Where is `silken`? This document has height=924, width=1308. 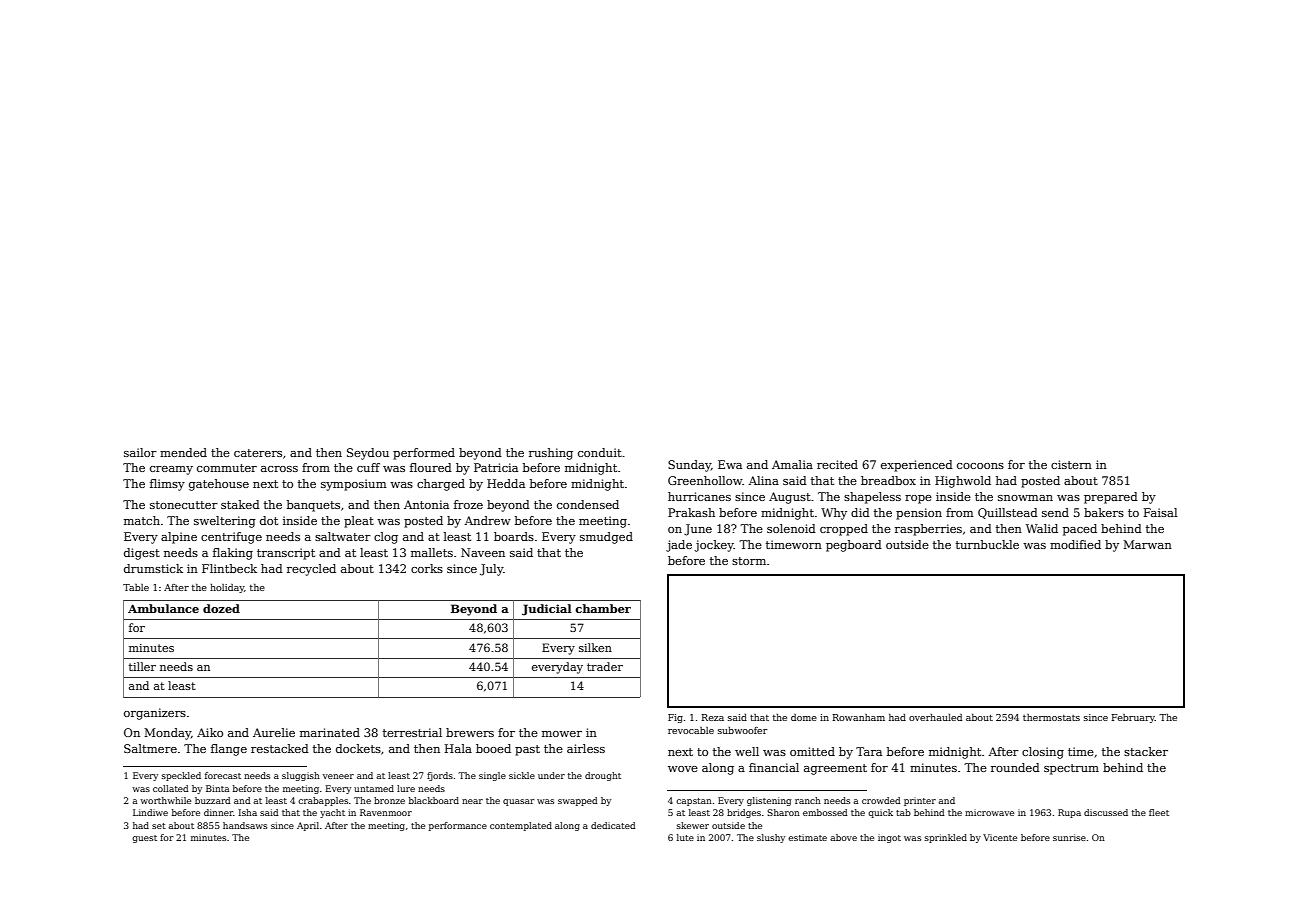
silken is located at coordinates (595, 647).
